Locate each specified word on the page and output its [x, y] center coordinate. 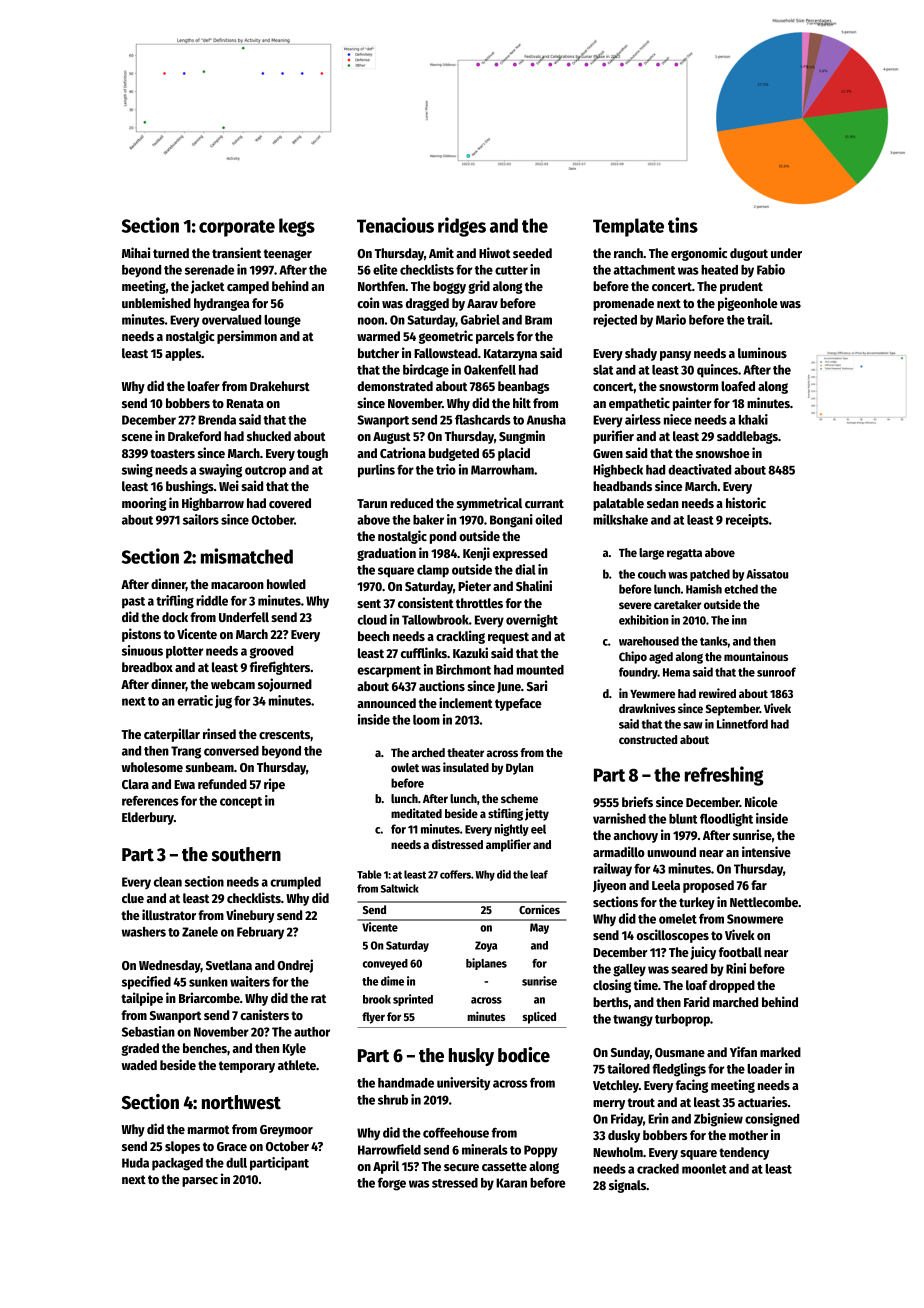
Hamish [704, 589]
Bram [538, 320]
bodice [524, 1055]
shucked [269, 436]
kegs [297, 227]
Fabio [771, 269]
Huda [135, 1163]
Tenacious [395, 225]
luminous [762, 352]
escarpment [389, 672]
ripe [274, 785]
